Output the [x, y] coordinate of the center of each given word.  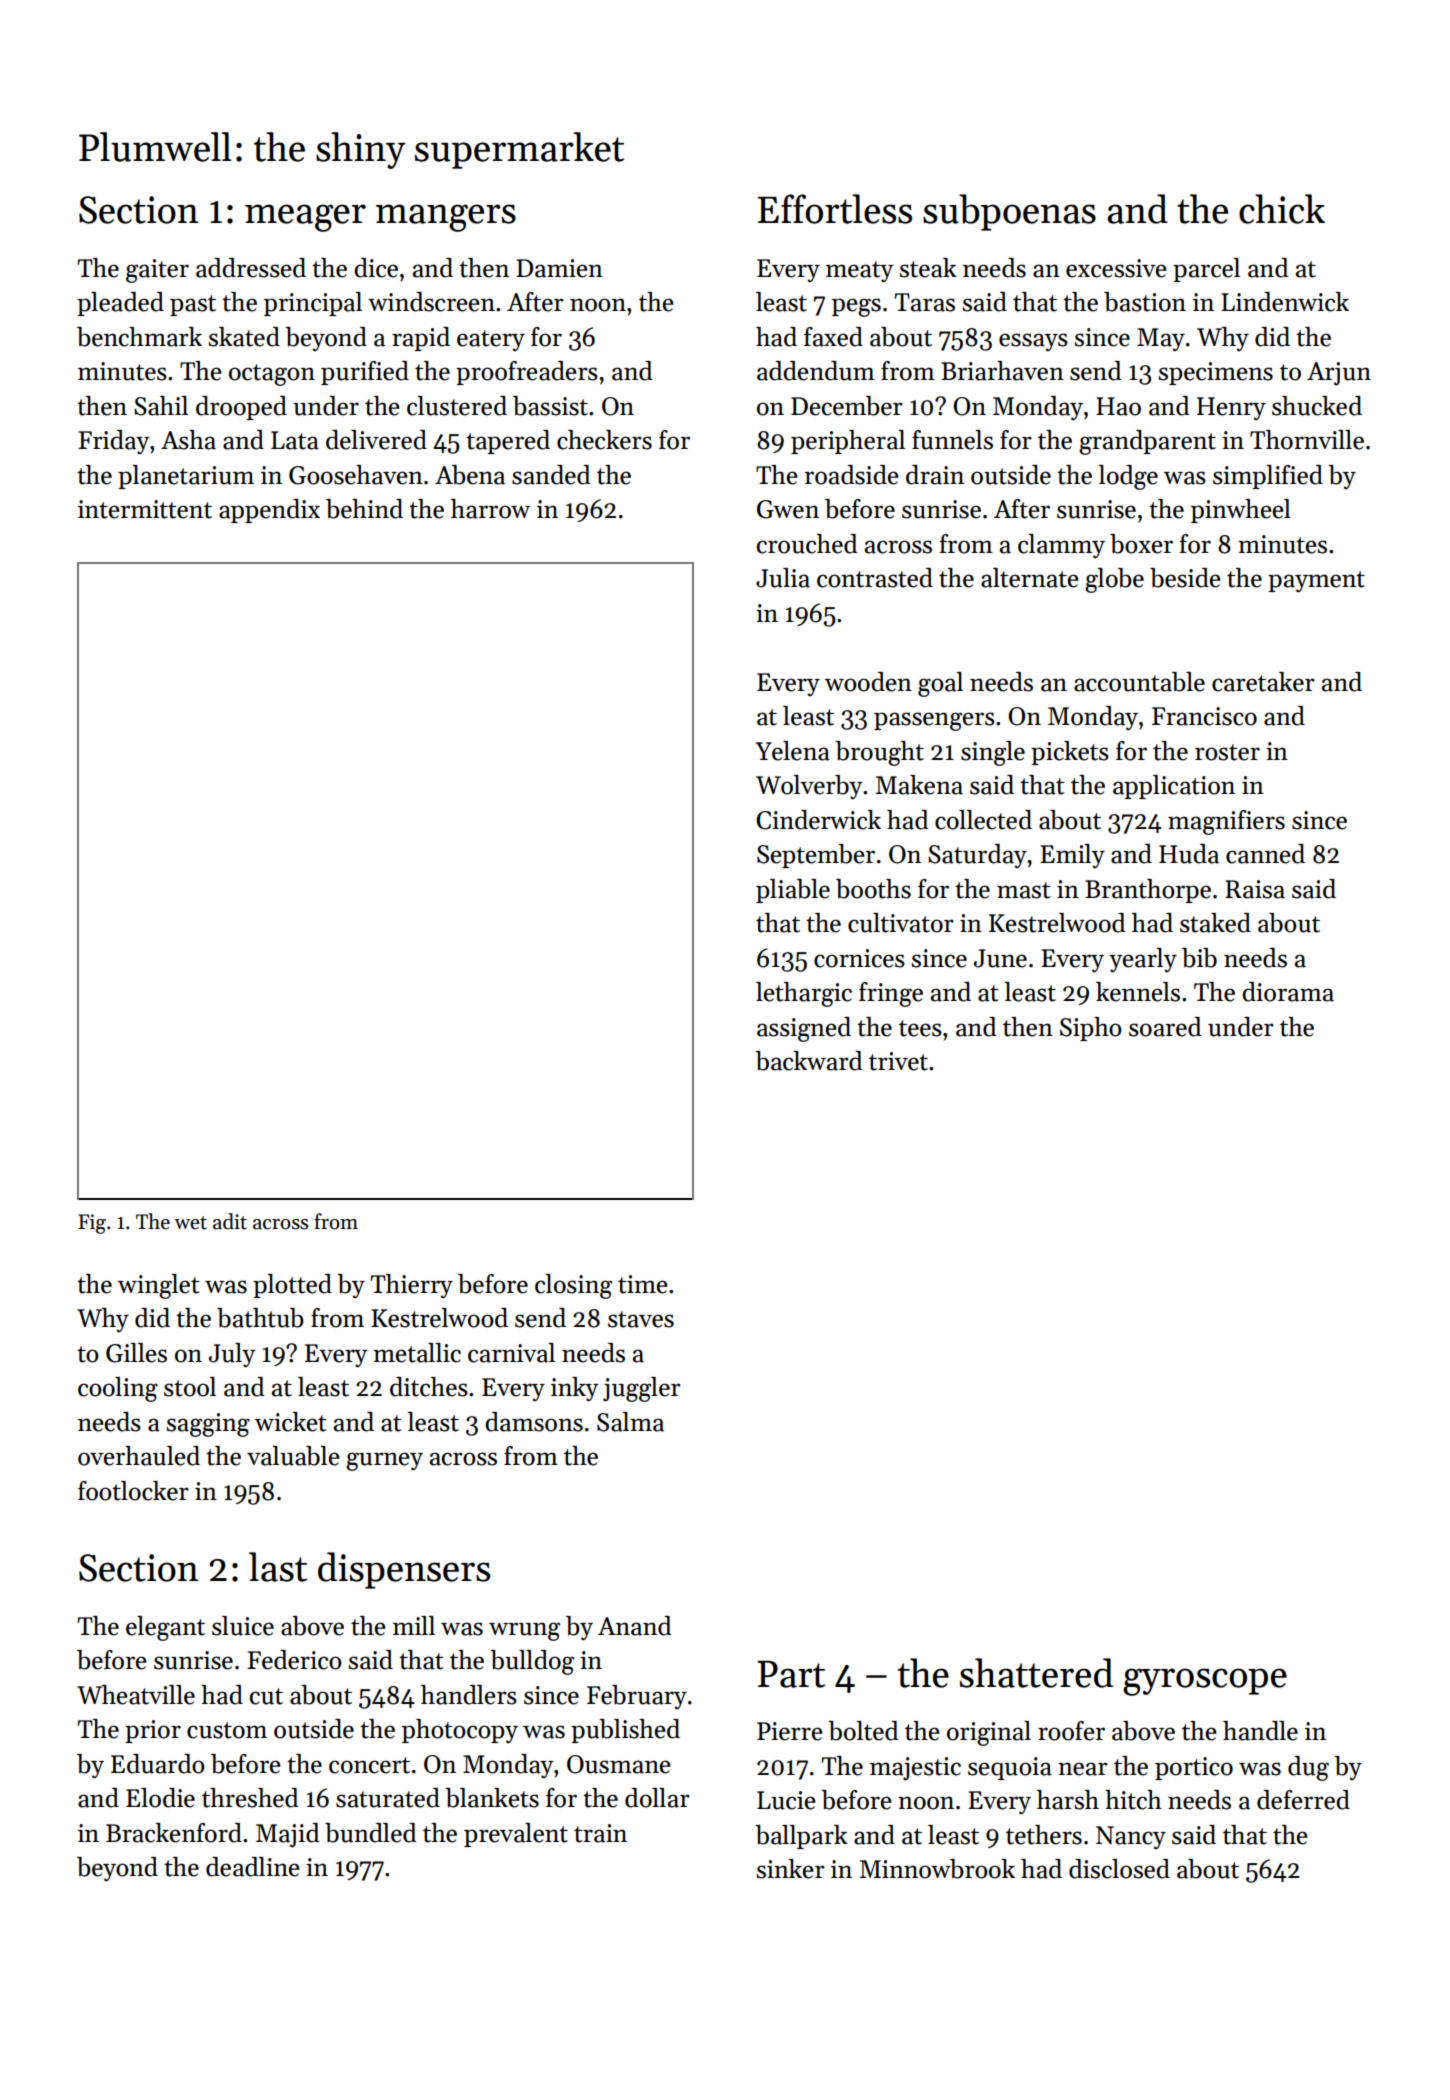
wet [190, 1223]
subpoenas [1009, 212]
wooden [868, 682]
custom [227, 1730]
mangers [446, 218]
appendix [269, 511]
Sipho [1091, 1029]
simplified [1268, 477]
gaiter [157, 271]
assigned [804, 1029]
